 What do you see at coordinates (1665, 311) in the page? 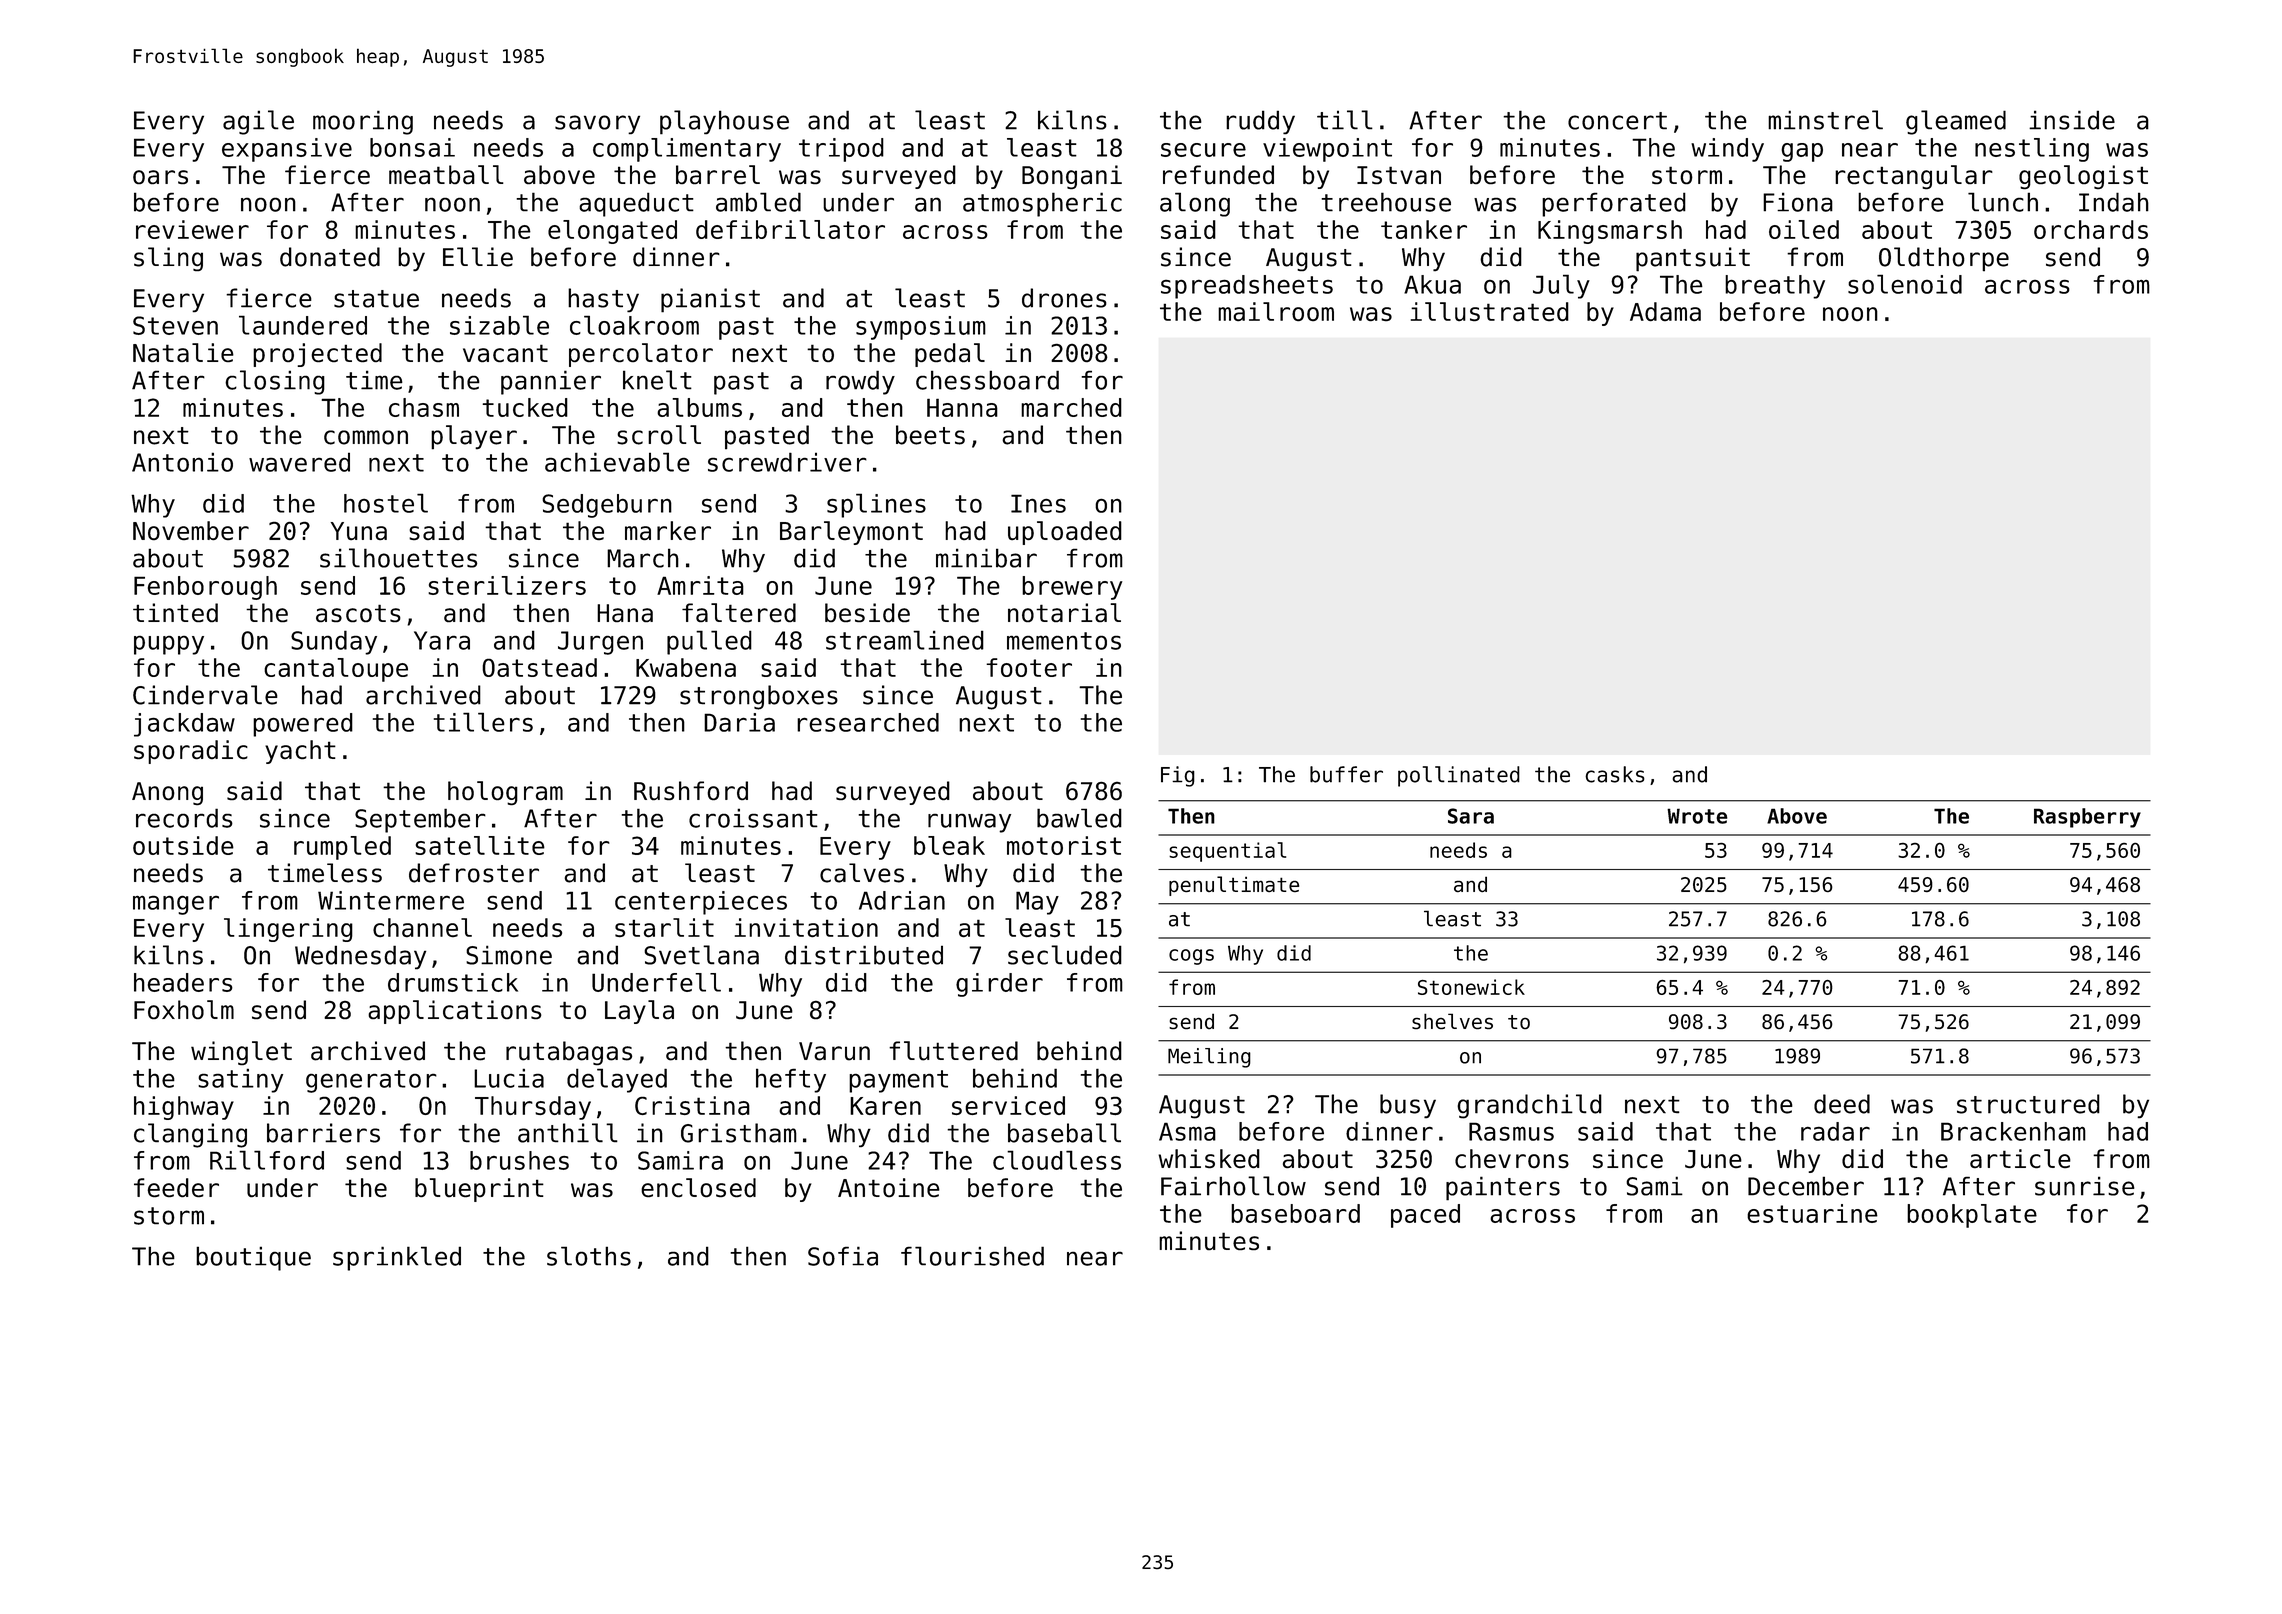
I see `Adama` at bounding box center [1665, 311].
